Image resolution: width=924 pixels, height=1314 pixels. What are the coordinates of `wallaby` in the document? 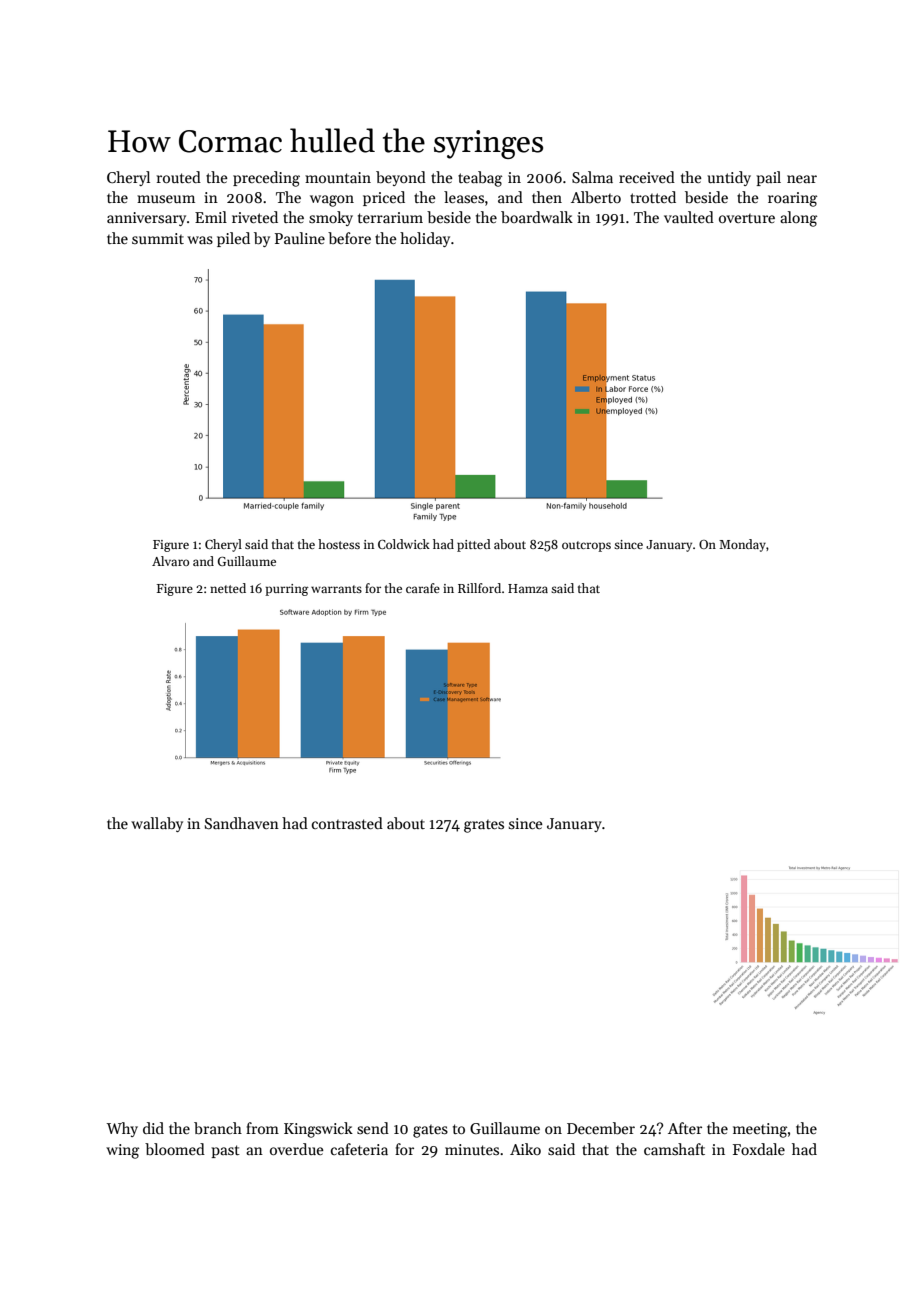 It's located at (157, 824).
